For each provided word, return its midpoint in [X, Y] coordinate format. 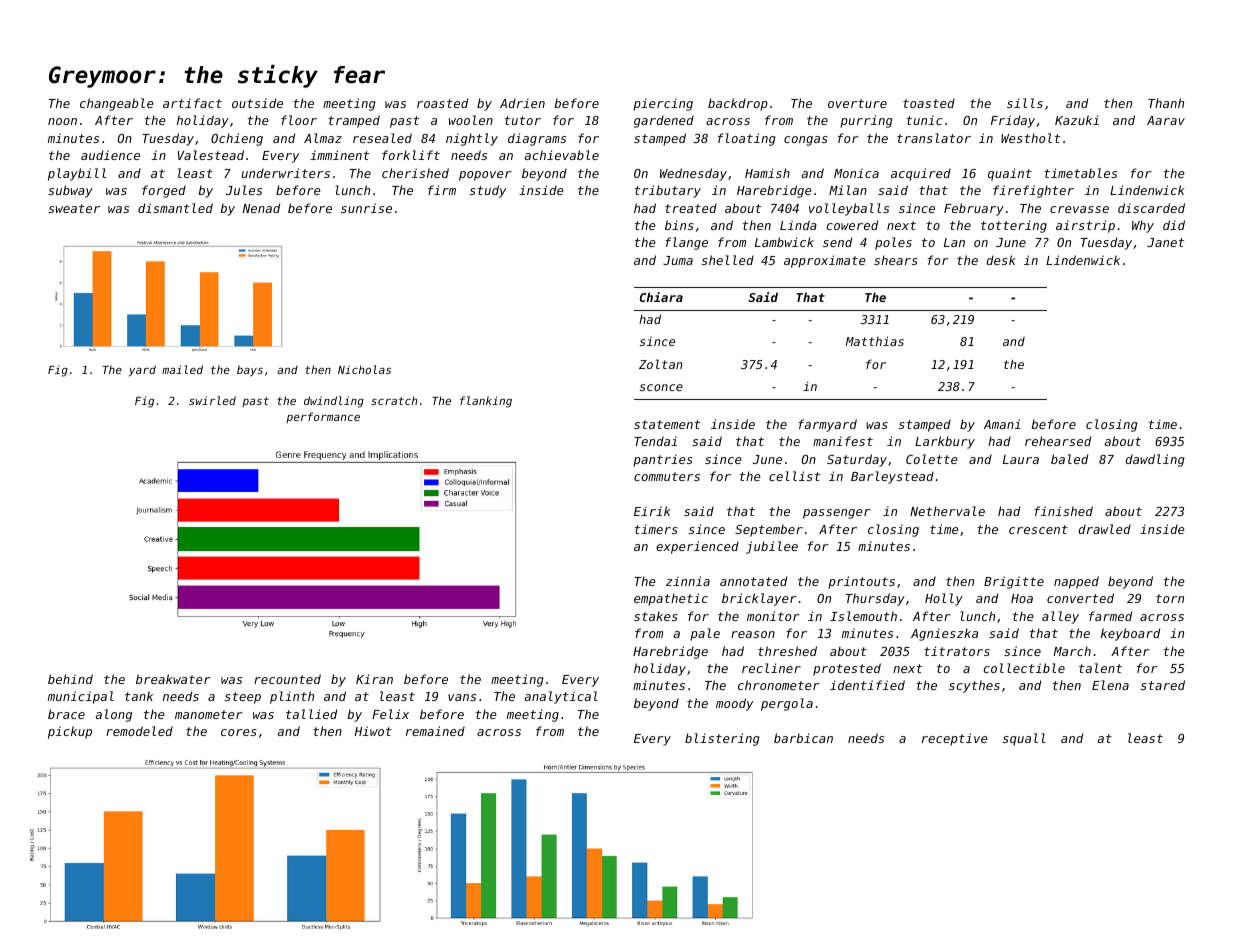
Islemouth [863, 616]
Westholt [1030, 138]
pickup [70, 732]
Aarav [1166, 120]
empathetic [671, 599]
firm [442, 190]
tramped [354, 121]
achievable [561, 155]
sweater [74, 208]
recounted [287, 679]
